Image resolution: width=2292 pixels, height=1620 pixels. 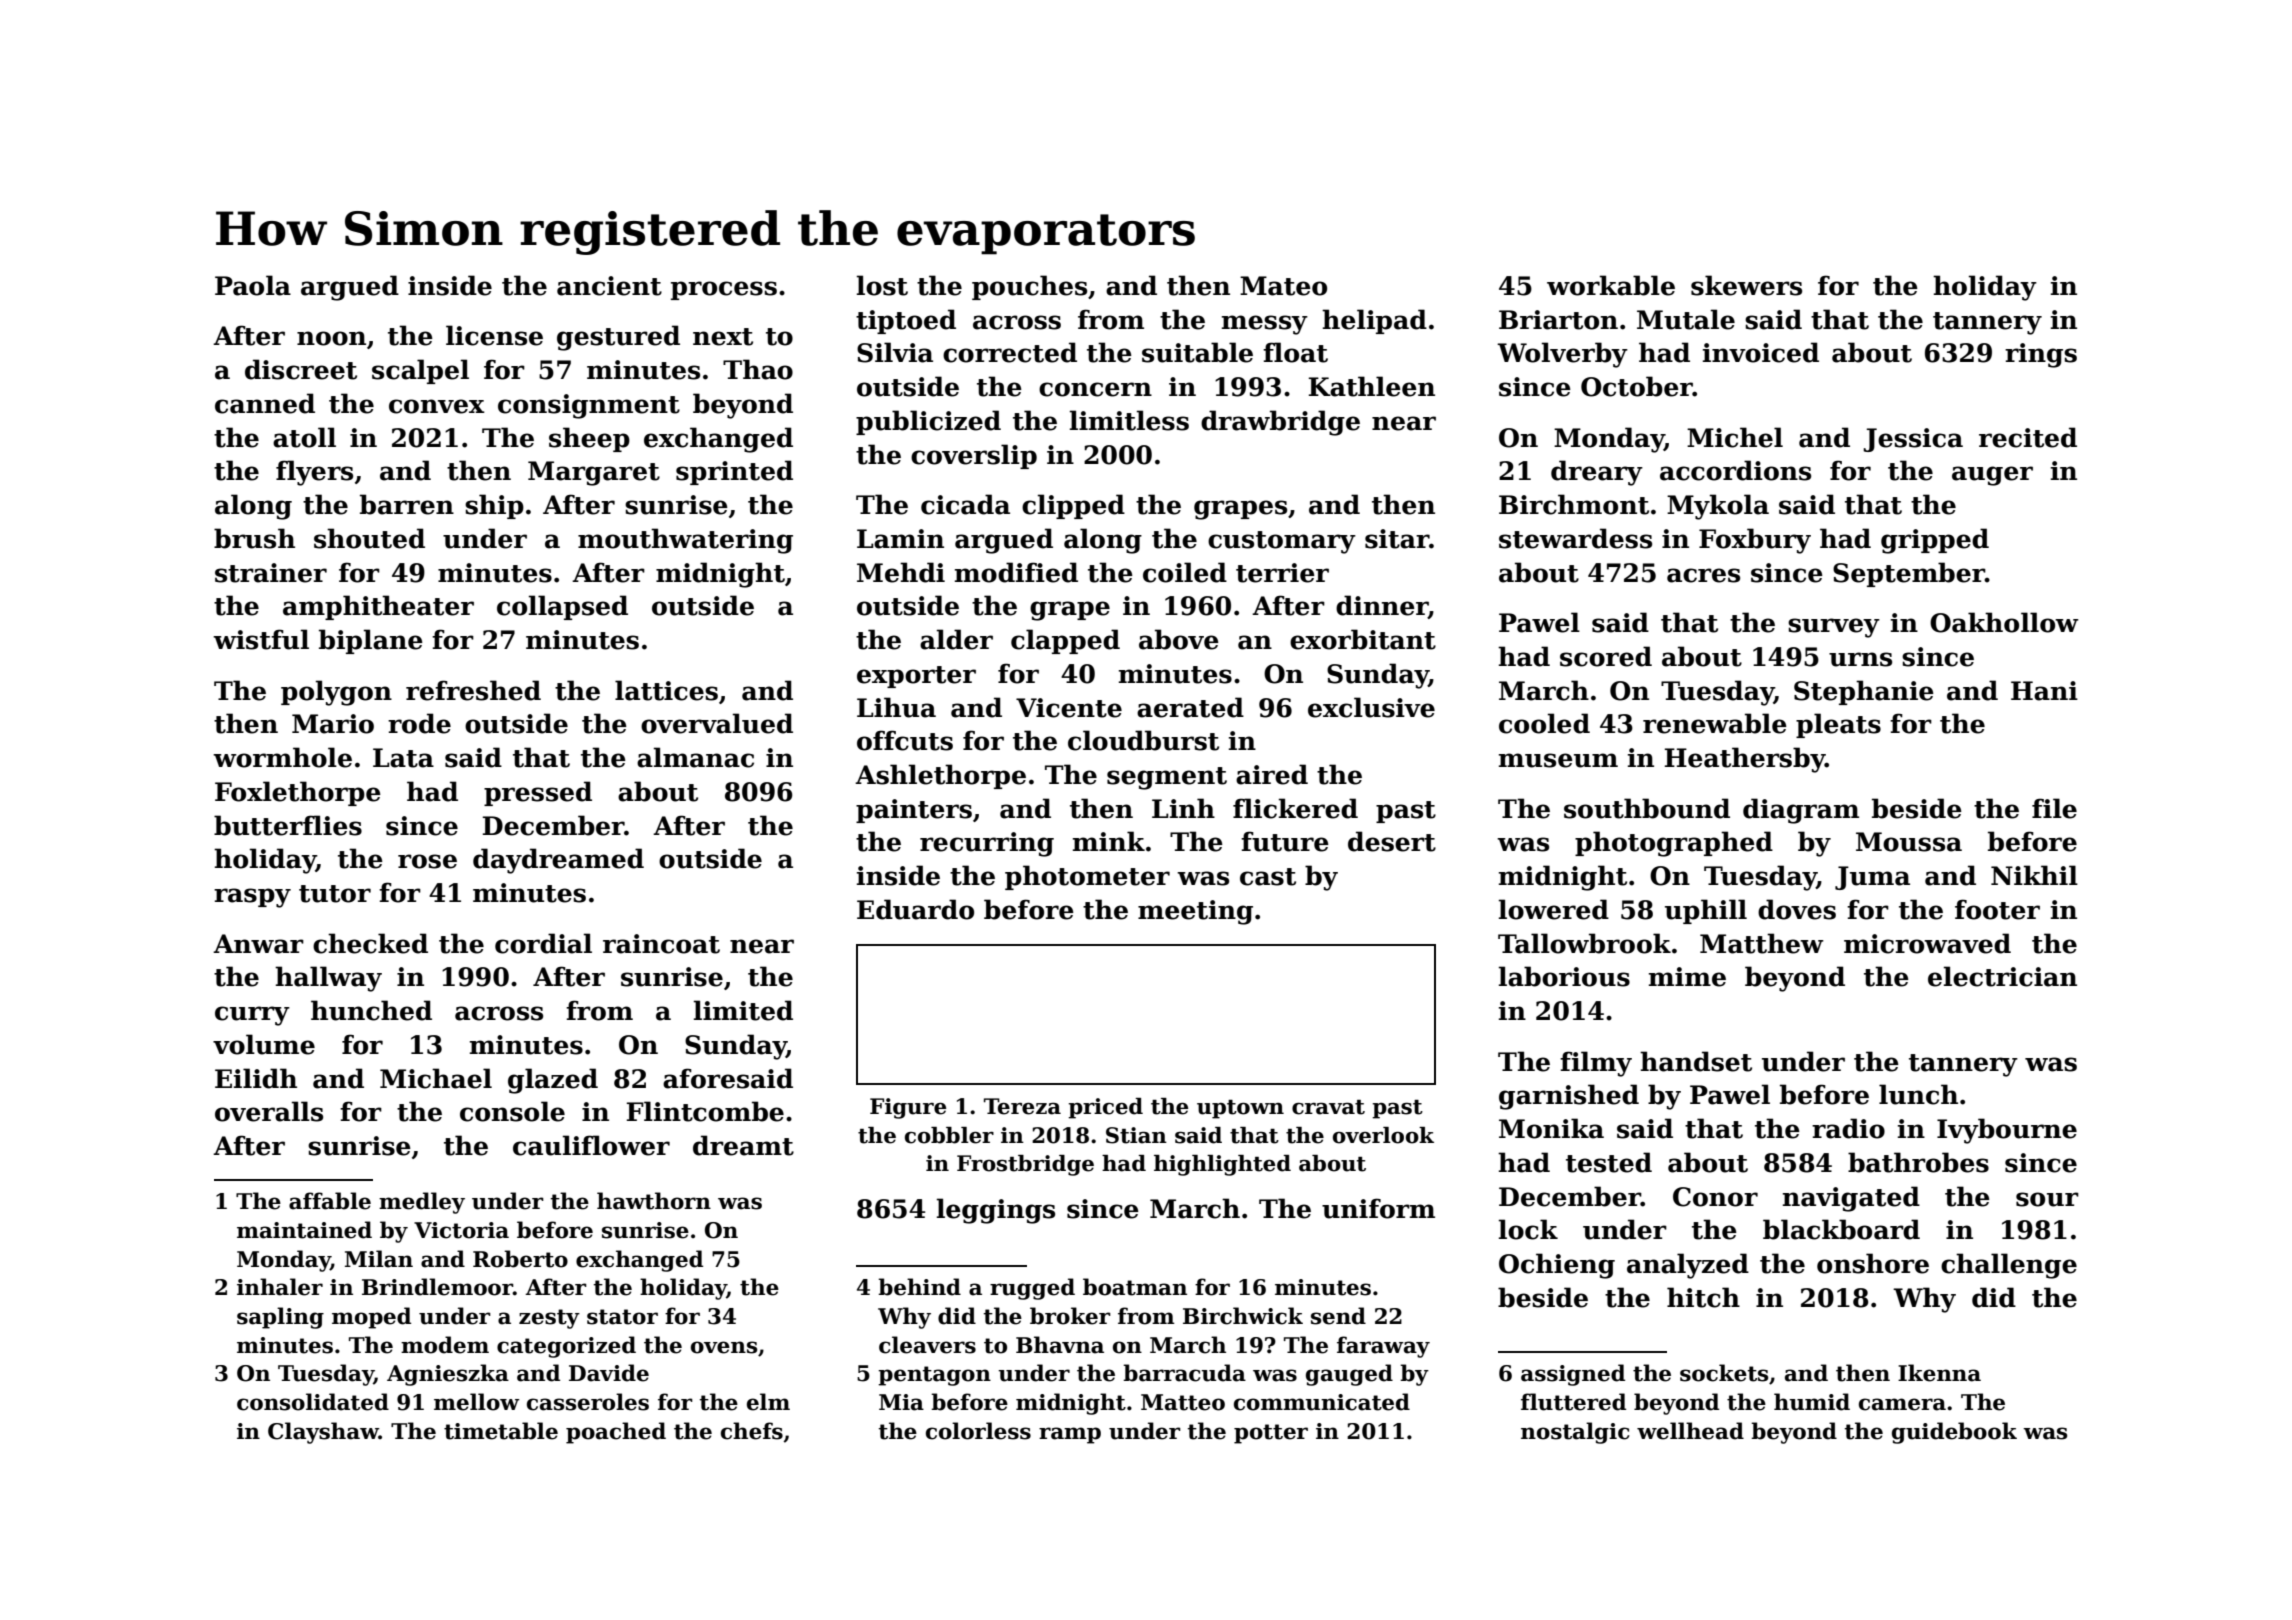 What do you see at coordinates (501, 1431) in the screenshot?
I see `timetable` at bounding box center [501, 1431].
